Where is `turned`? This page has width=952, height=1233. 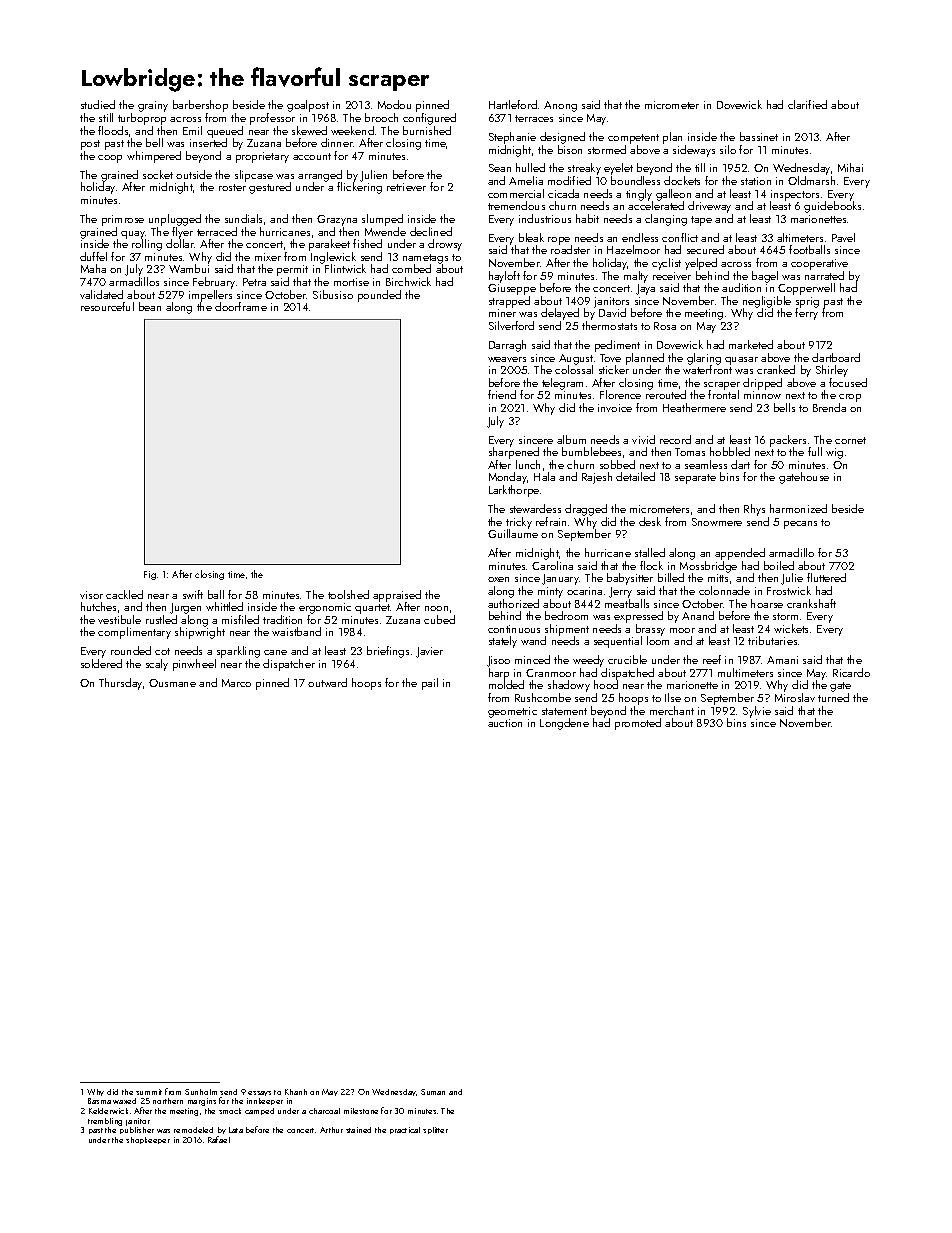 turned is located at coordinates (833, 697).
